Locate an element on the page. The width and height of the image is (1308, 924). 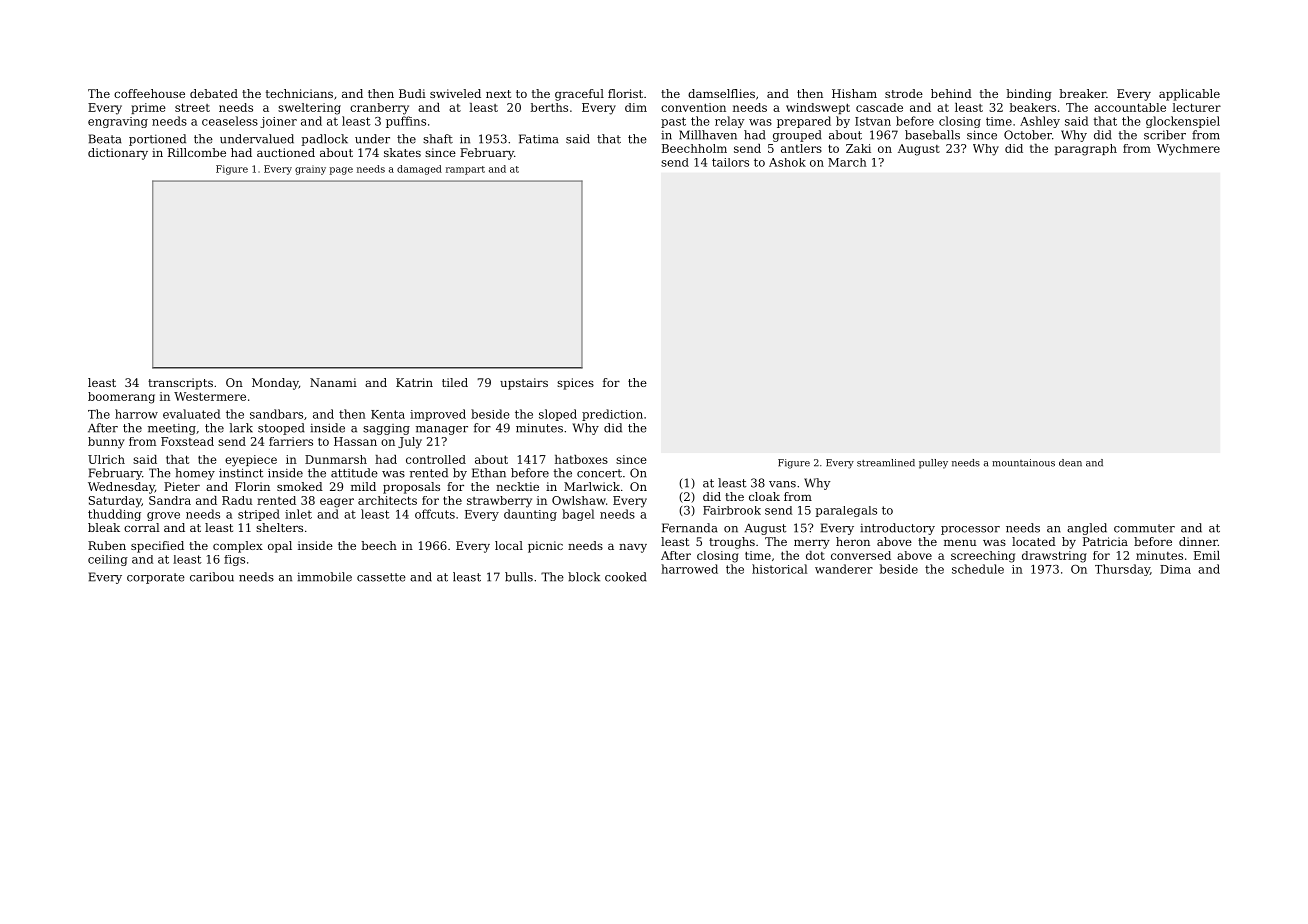
picnic is located at coordinates (545, 547).
